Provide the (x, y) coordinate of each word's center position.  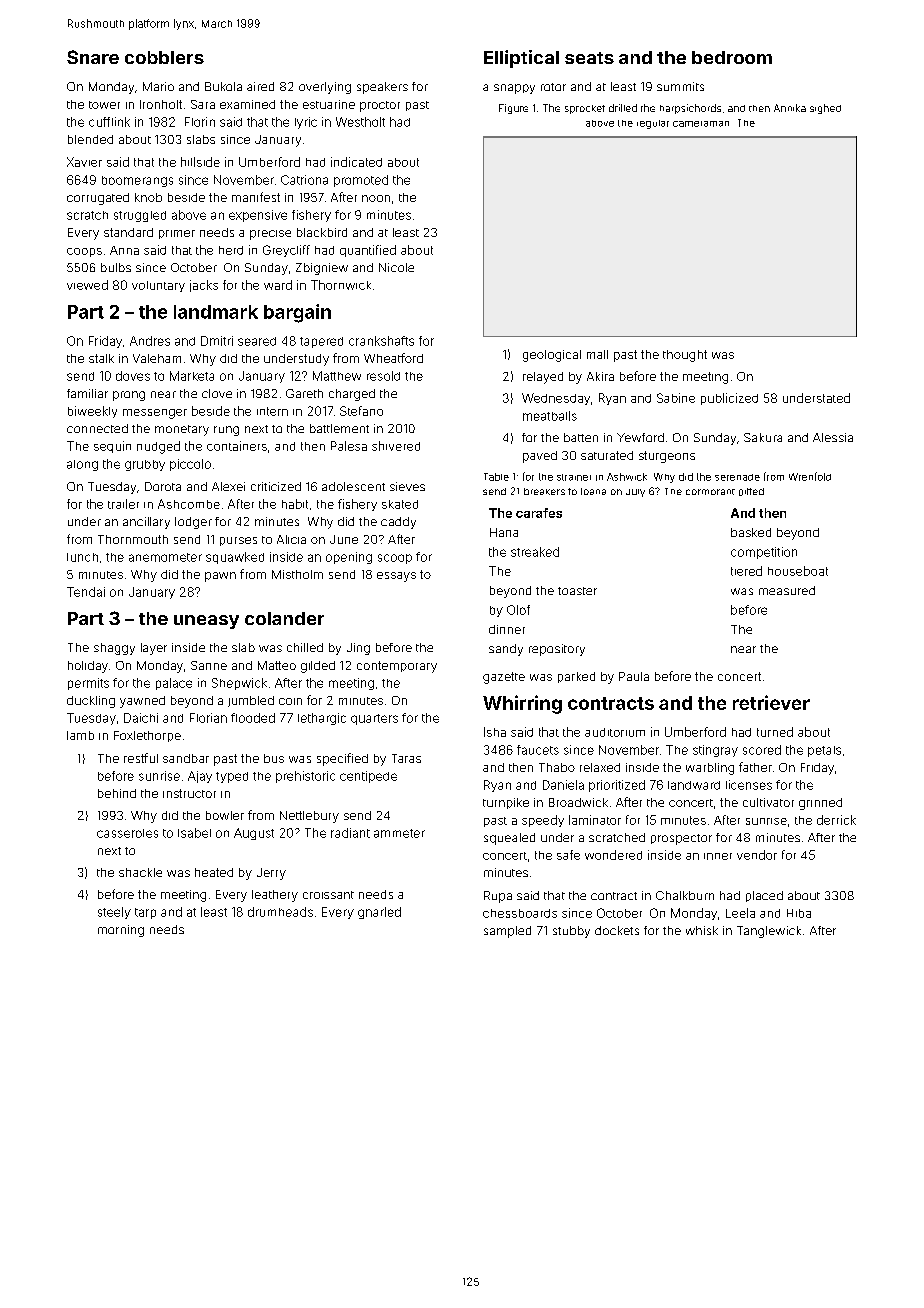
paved (540, 457)
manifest (256, 197)
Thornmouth (133, 539)
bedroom (732, 57)
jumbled (251, 701)
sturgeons (667, 457)
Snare (93, 57)
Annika (790, 108)
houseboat (798, 571)
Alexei (228, 486)
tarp (145, 913)
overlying (325, 88)
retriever (771, 702)
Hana (504, 532)
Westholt (360, 122)
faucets (538, 750)
